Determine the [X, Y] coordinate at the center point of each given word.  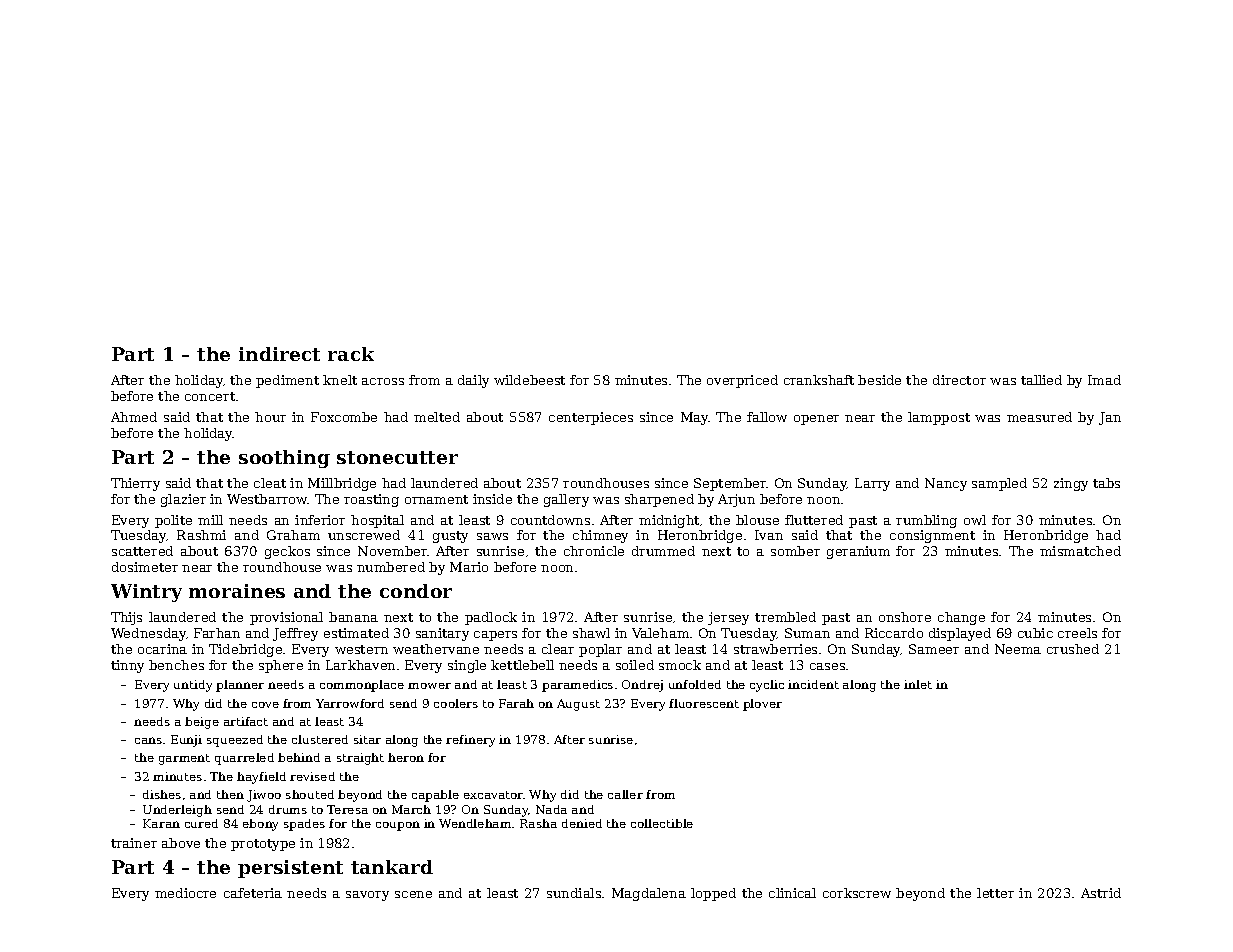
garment [184, 759]
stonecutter [397, 457]
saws [492, 536]
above [181, 843]
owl [975, 520]
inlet [918, 684]
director [959, 380]
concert [210, 396]
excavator [493, 795]
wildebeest [529, 380]
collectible [662, 823]
